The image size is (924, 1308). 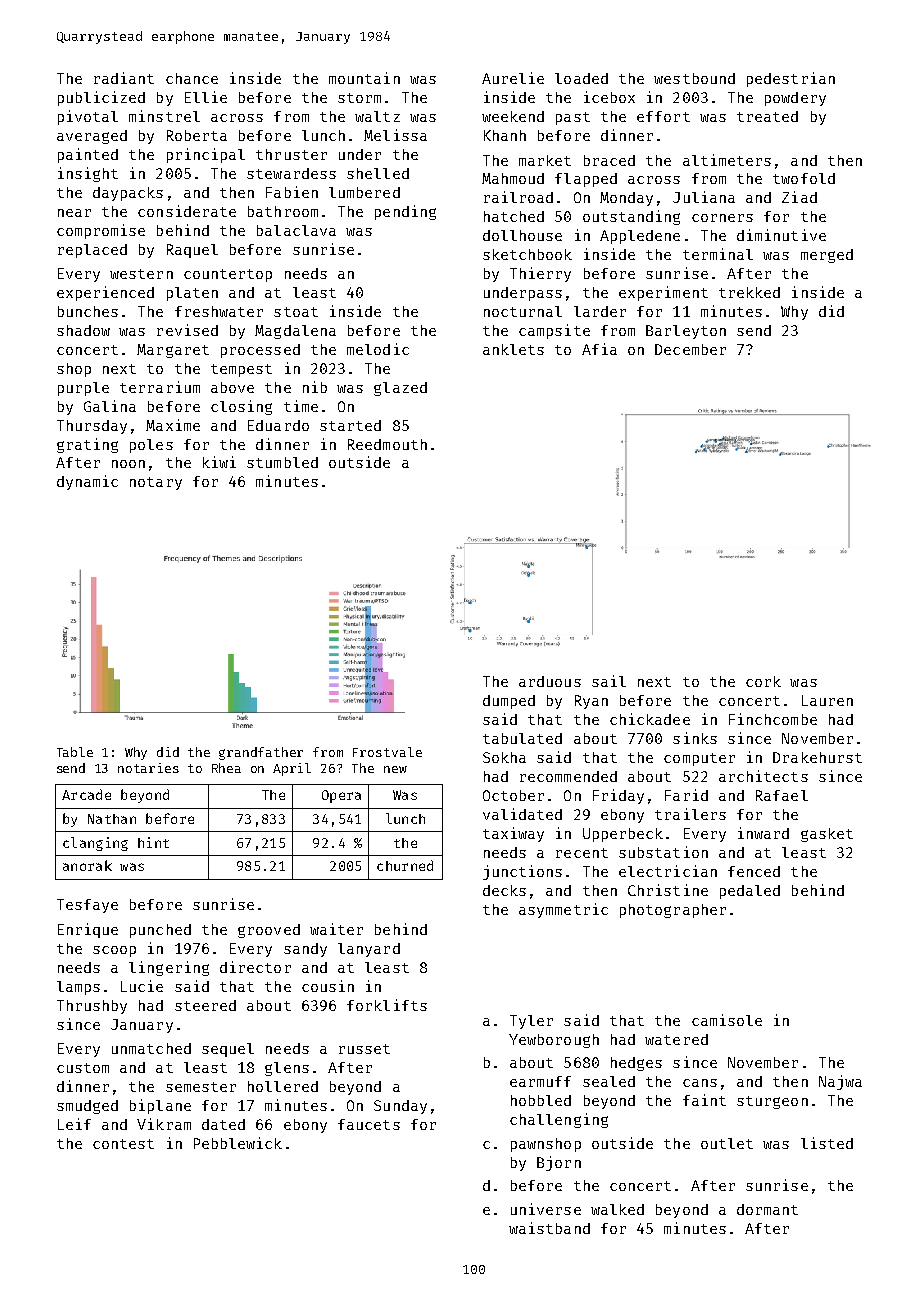 What do you see at coordinates (75, 752) in the document?
I see `Table` at bounding box center [75, 752].
